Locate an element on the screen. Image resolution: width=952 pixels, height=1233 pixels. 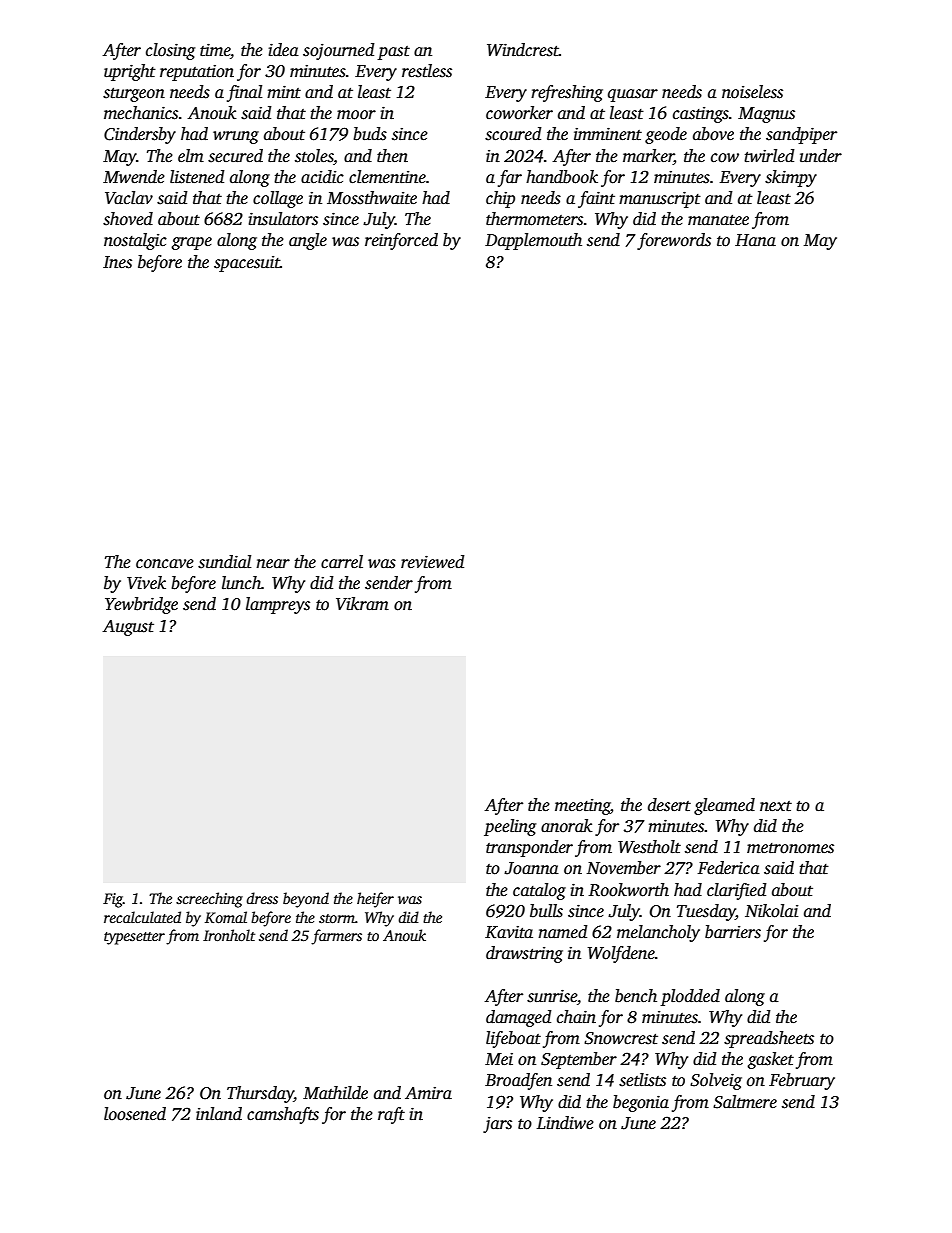
lifeboat is located at coordinates (513, 1039).
